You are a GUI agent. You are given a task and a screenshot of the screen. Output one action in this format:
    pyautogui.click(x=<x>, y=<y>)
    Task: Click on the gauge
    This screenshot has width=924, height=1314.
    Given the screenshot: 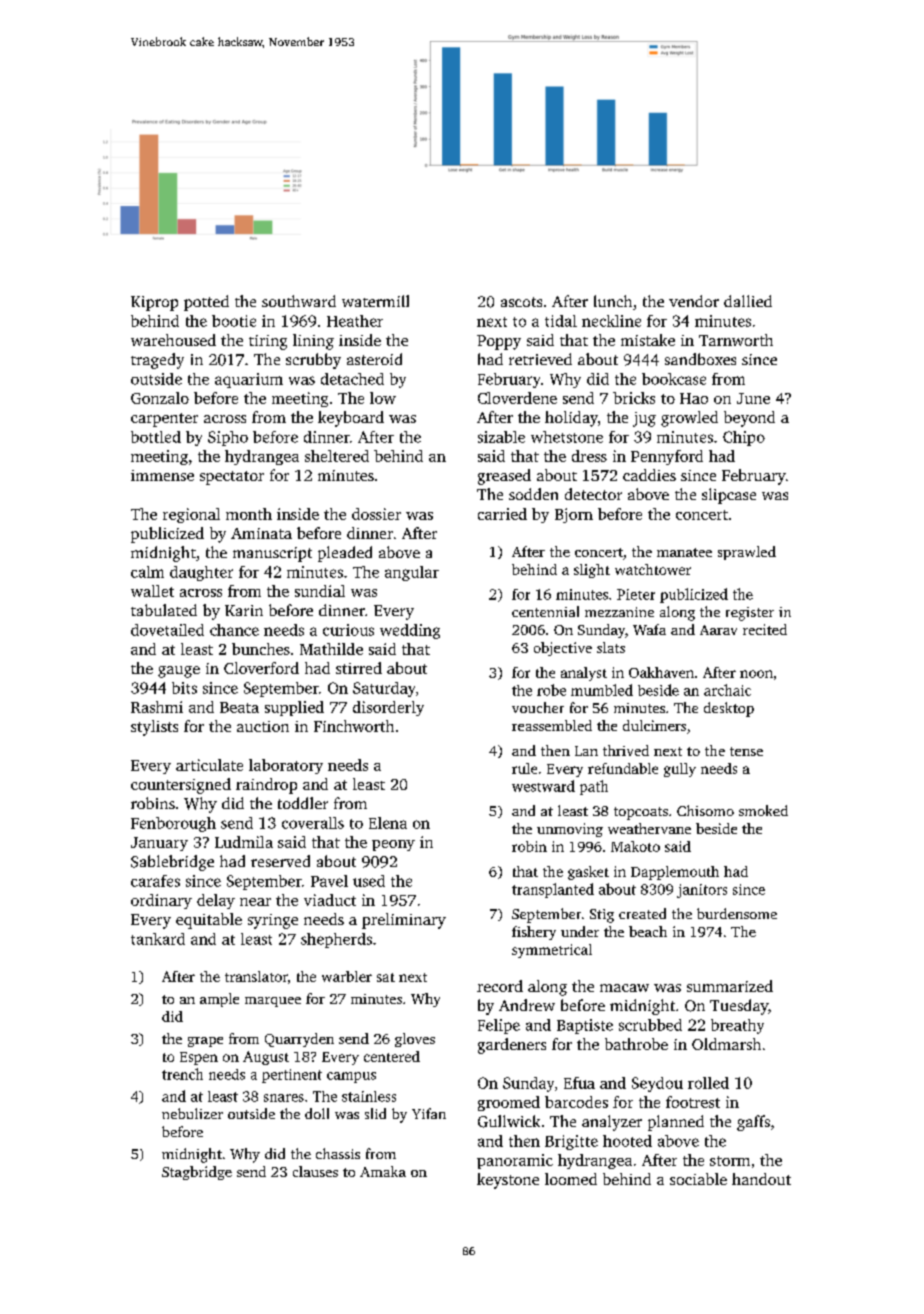 What is the action you would take?
    pyautogui.click(x=179, y=672)
